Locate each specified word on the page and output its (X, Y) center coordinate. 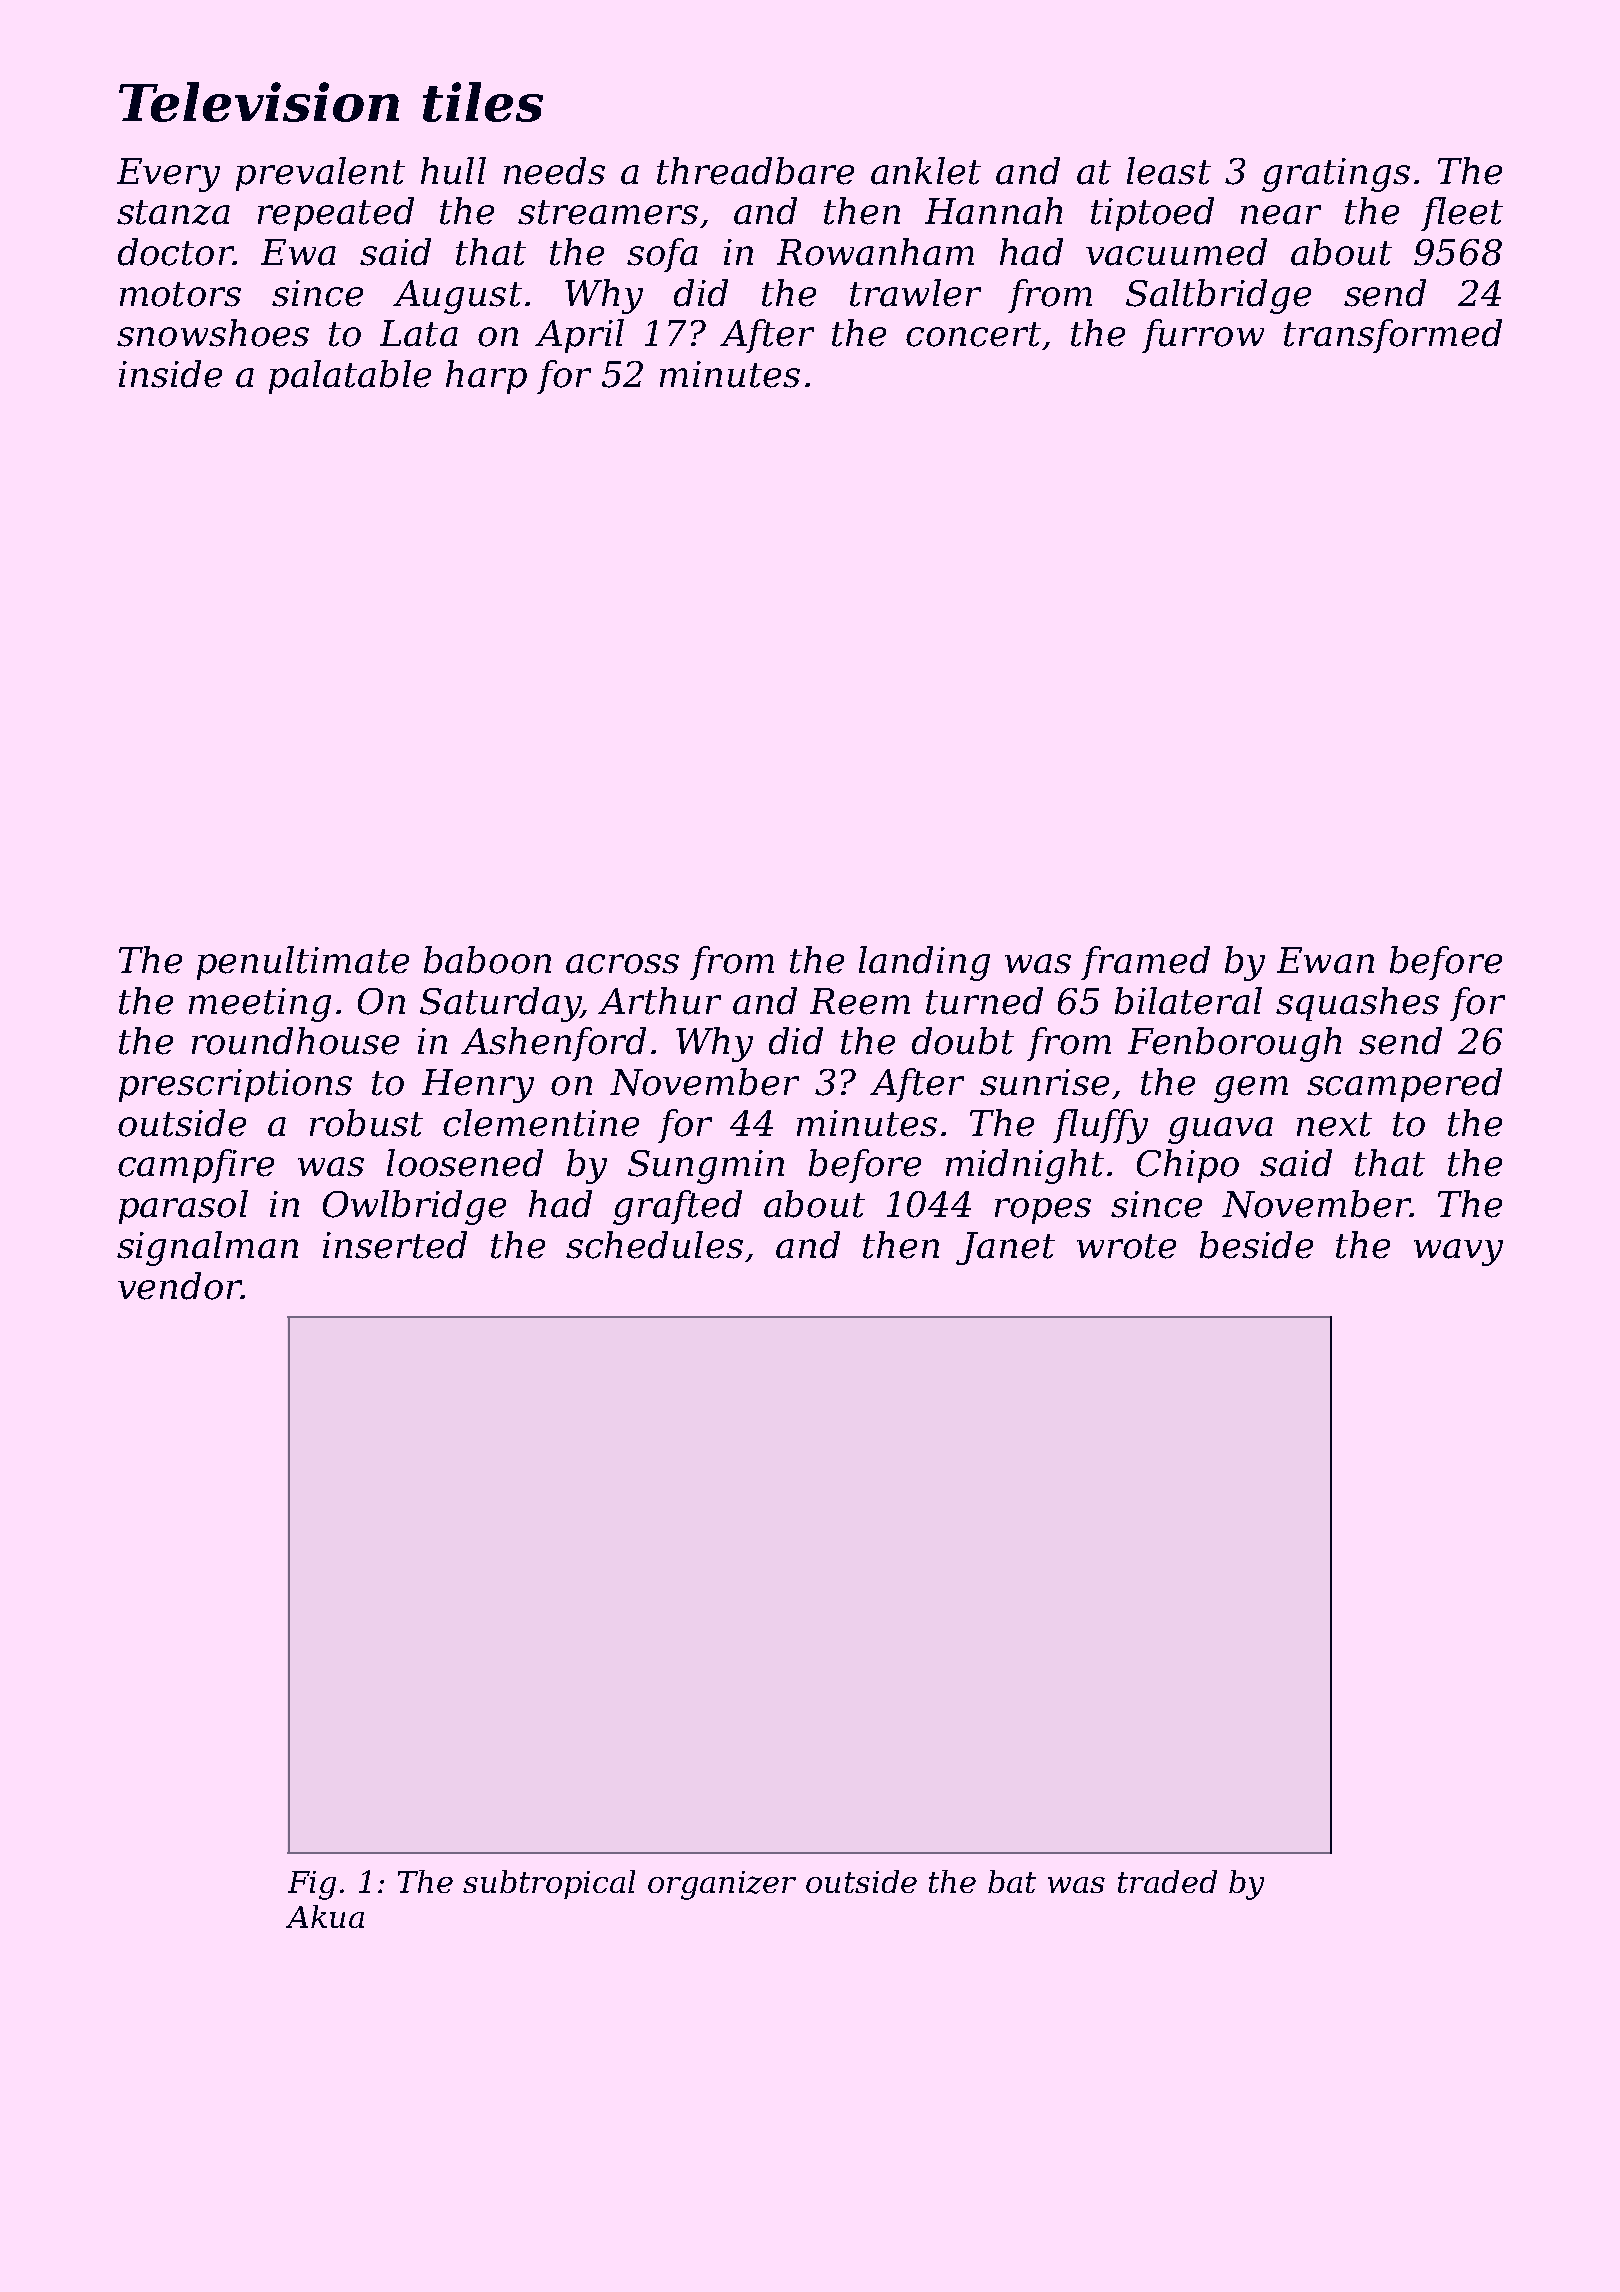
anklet (926, 171)
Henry (478, 1086)
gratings (1336, 175)
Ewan (1325, 960)
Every (168, 175)
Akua (325, 1916)
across (622, 964)
